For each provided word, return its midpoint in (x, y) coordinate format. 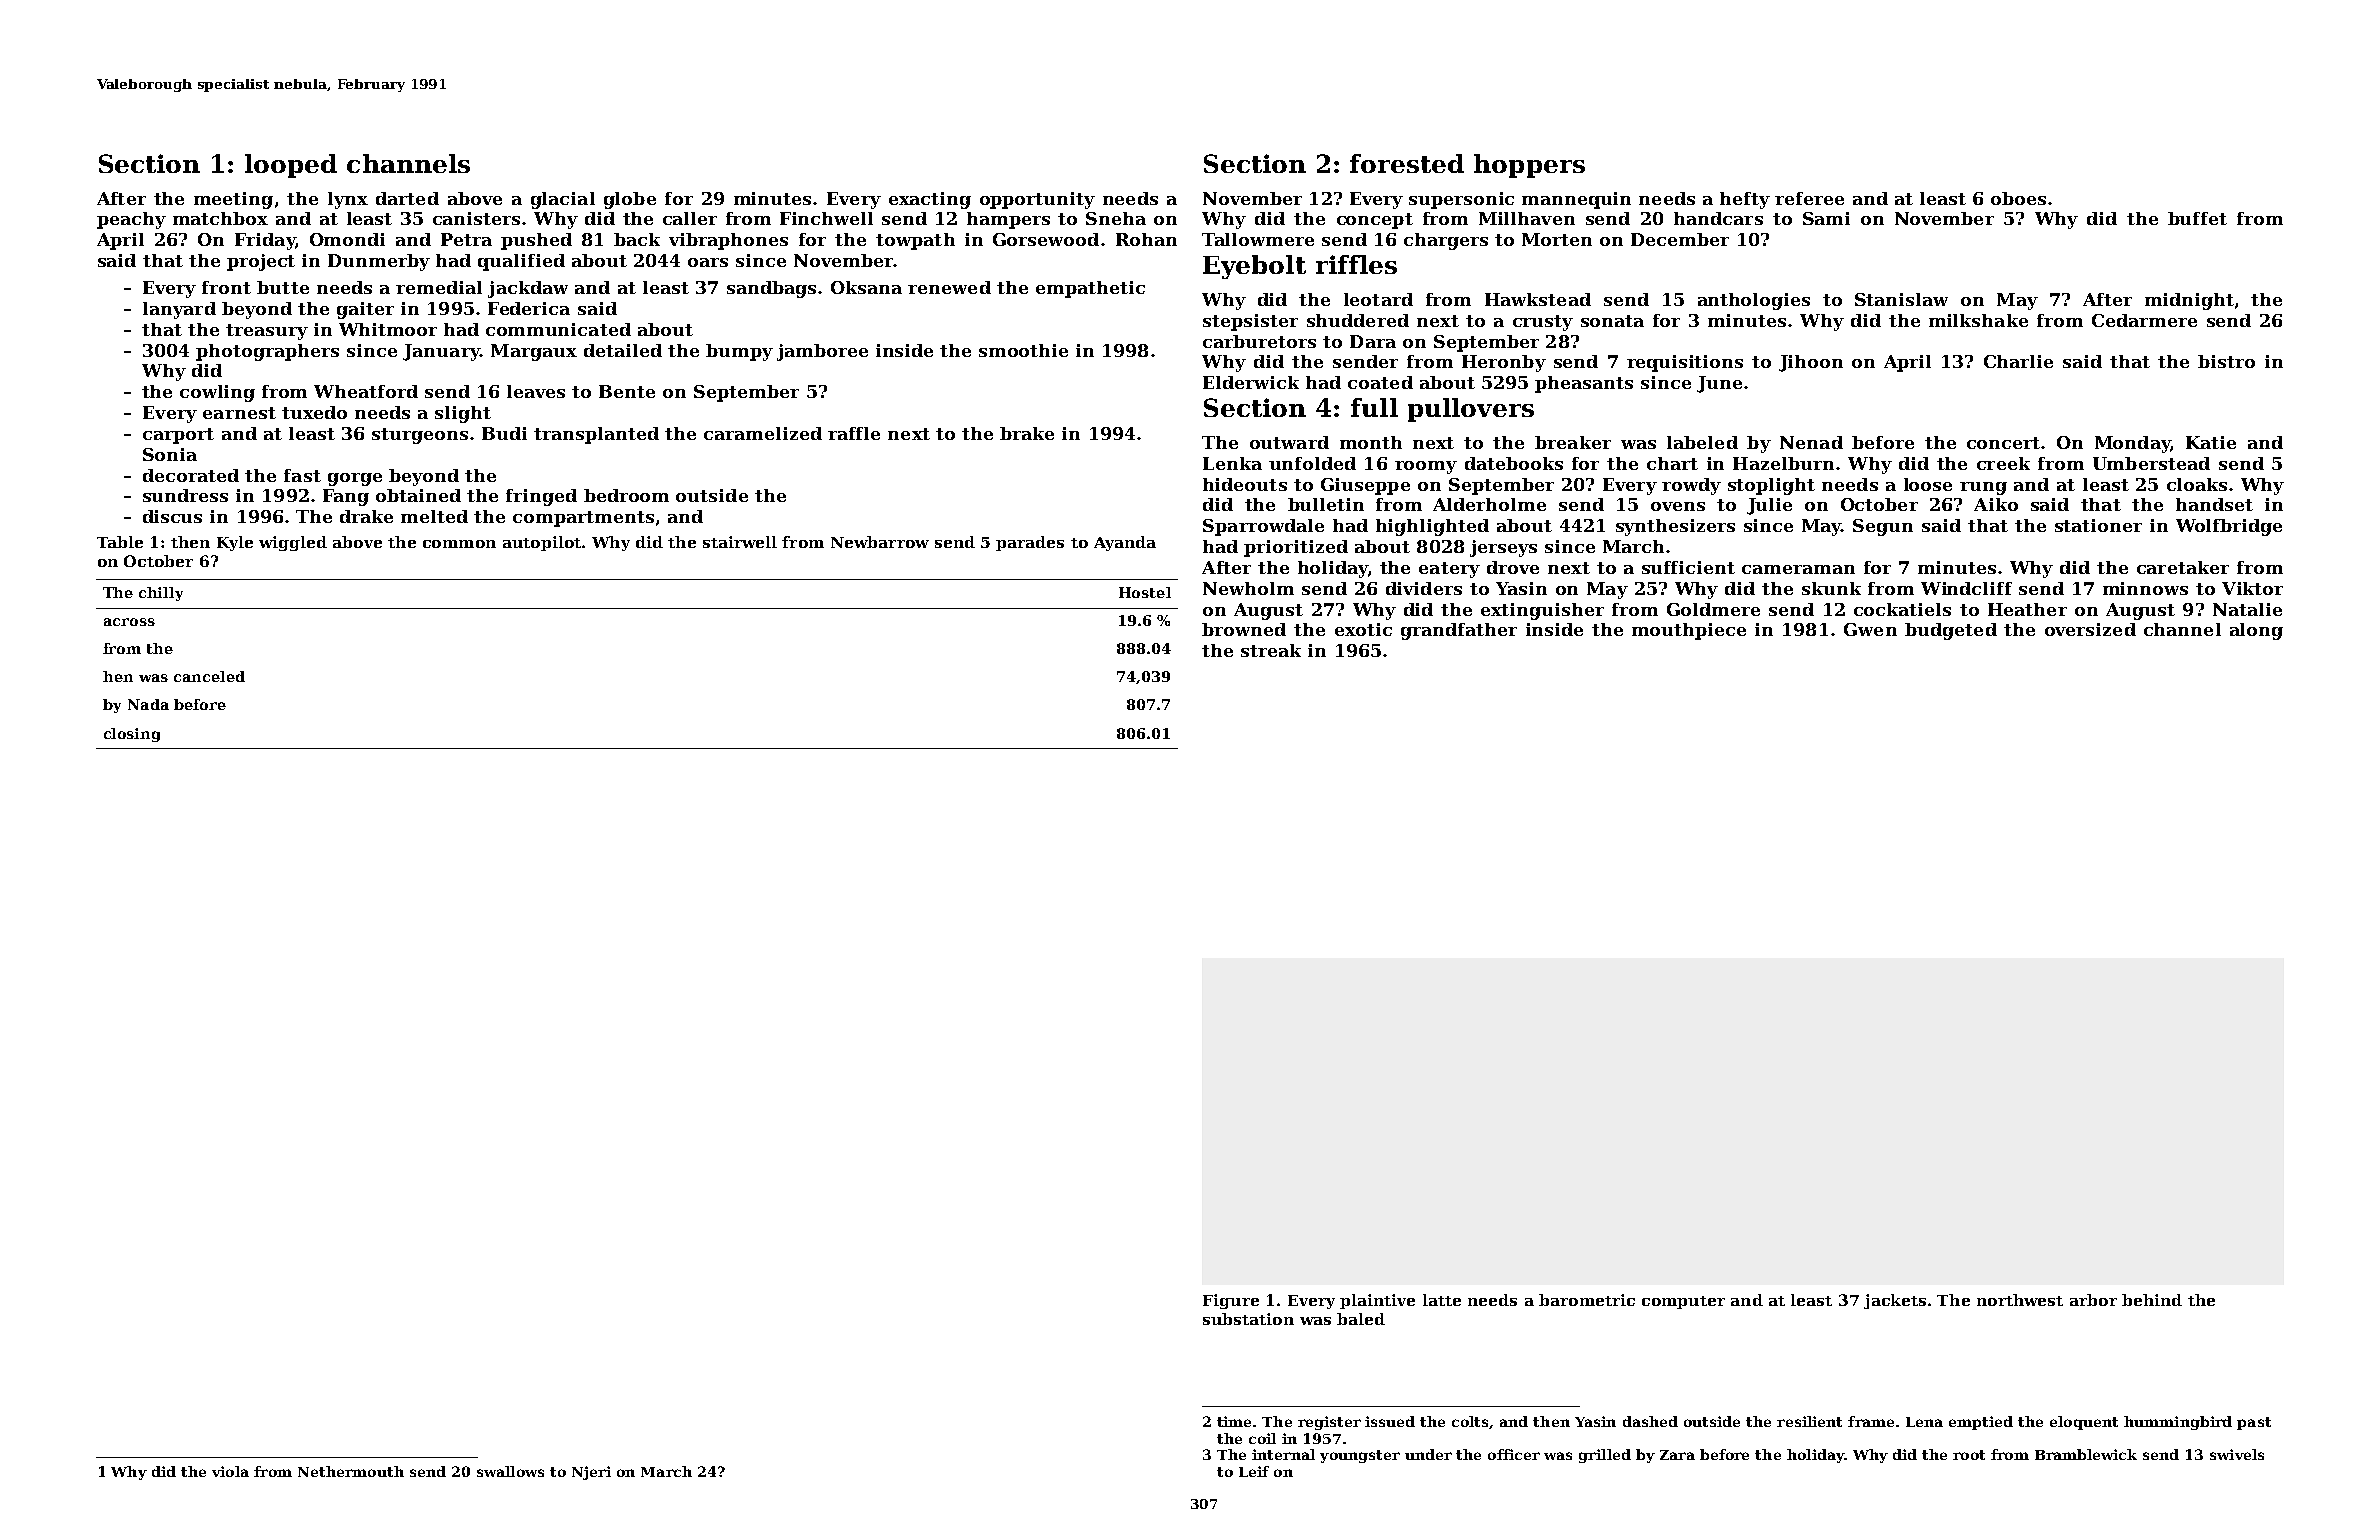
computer (1683, 1302)
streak (1271, 650)
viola (230, 1471)
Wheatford (366, 391)
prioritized (1296, 548)
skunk (1831, 588)
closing (132, 735)
